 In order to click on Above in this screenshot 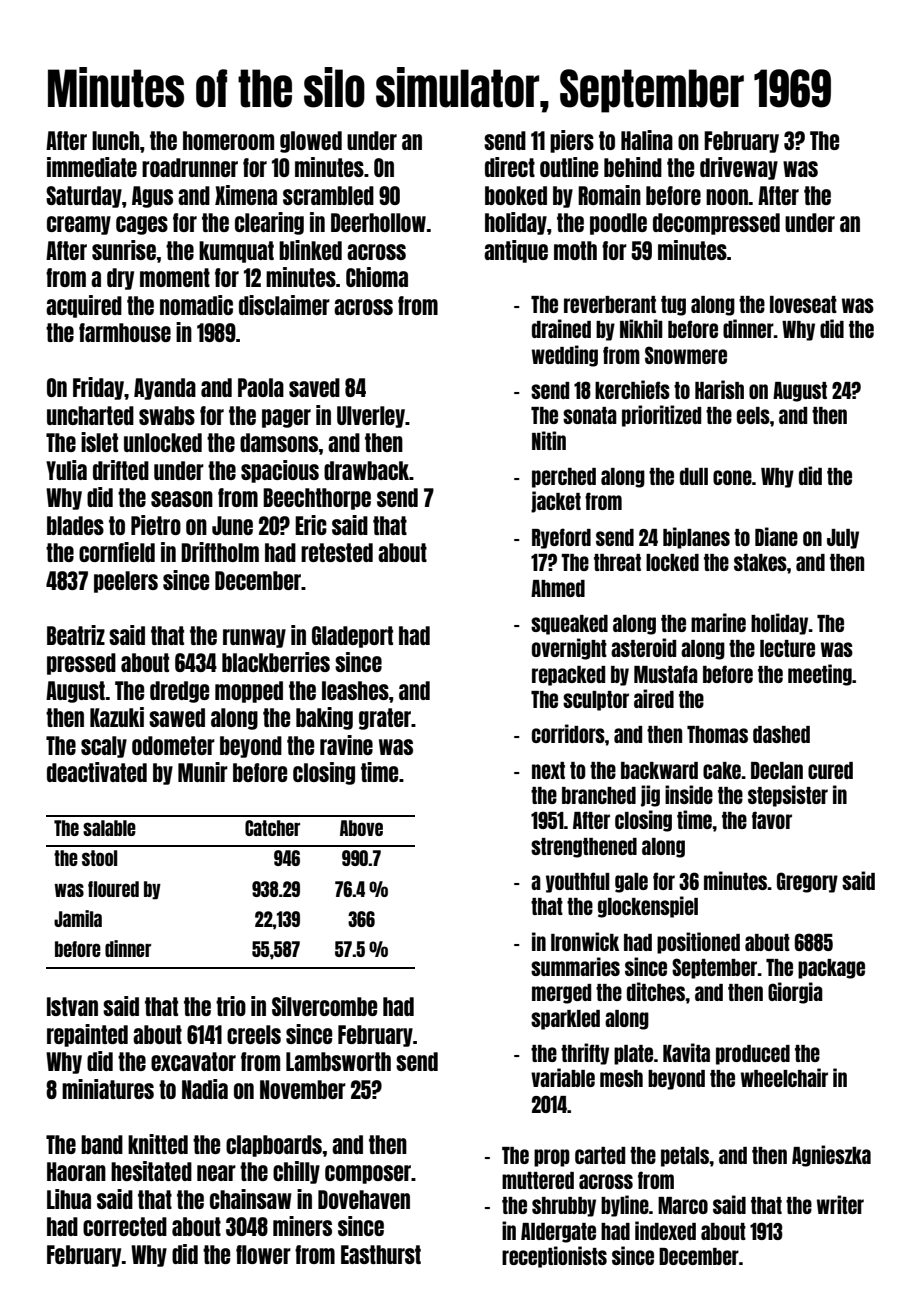, I will do `click(361, 828)`.
